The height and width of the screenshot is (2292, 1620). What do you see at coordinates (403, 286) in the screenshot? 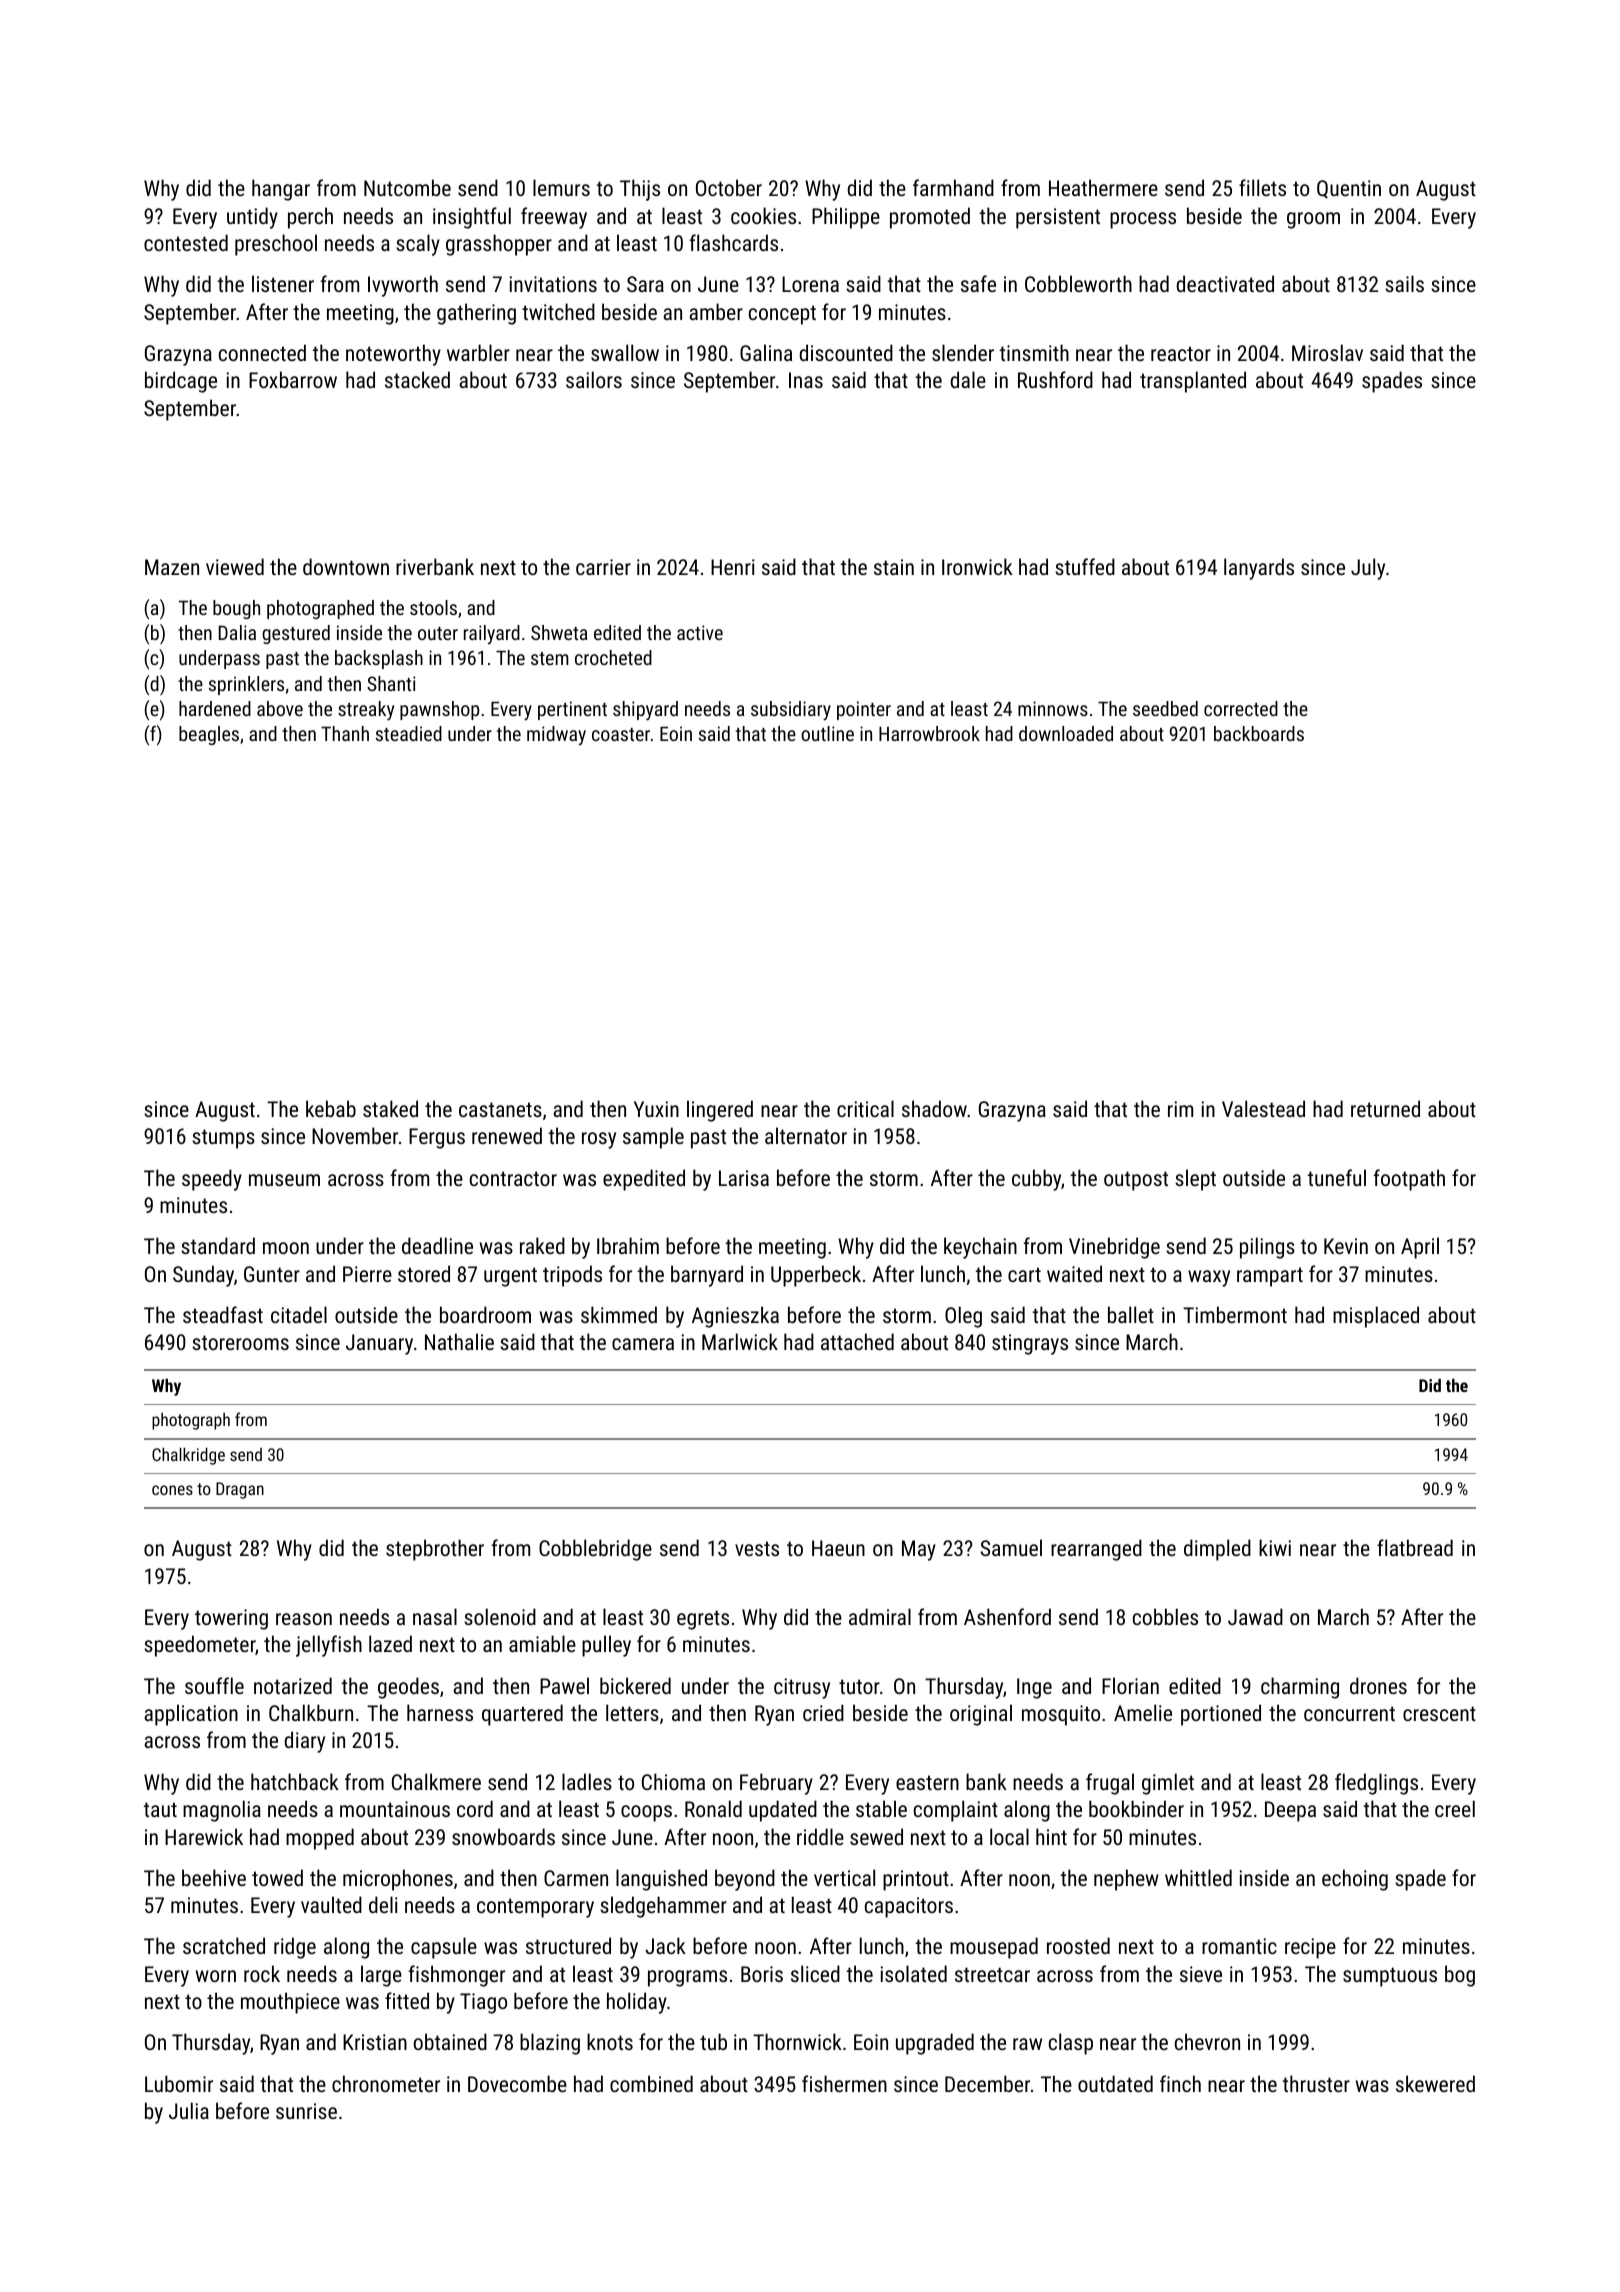
I see `Ivyworth` at bounding box center [403, 286].
